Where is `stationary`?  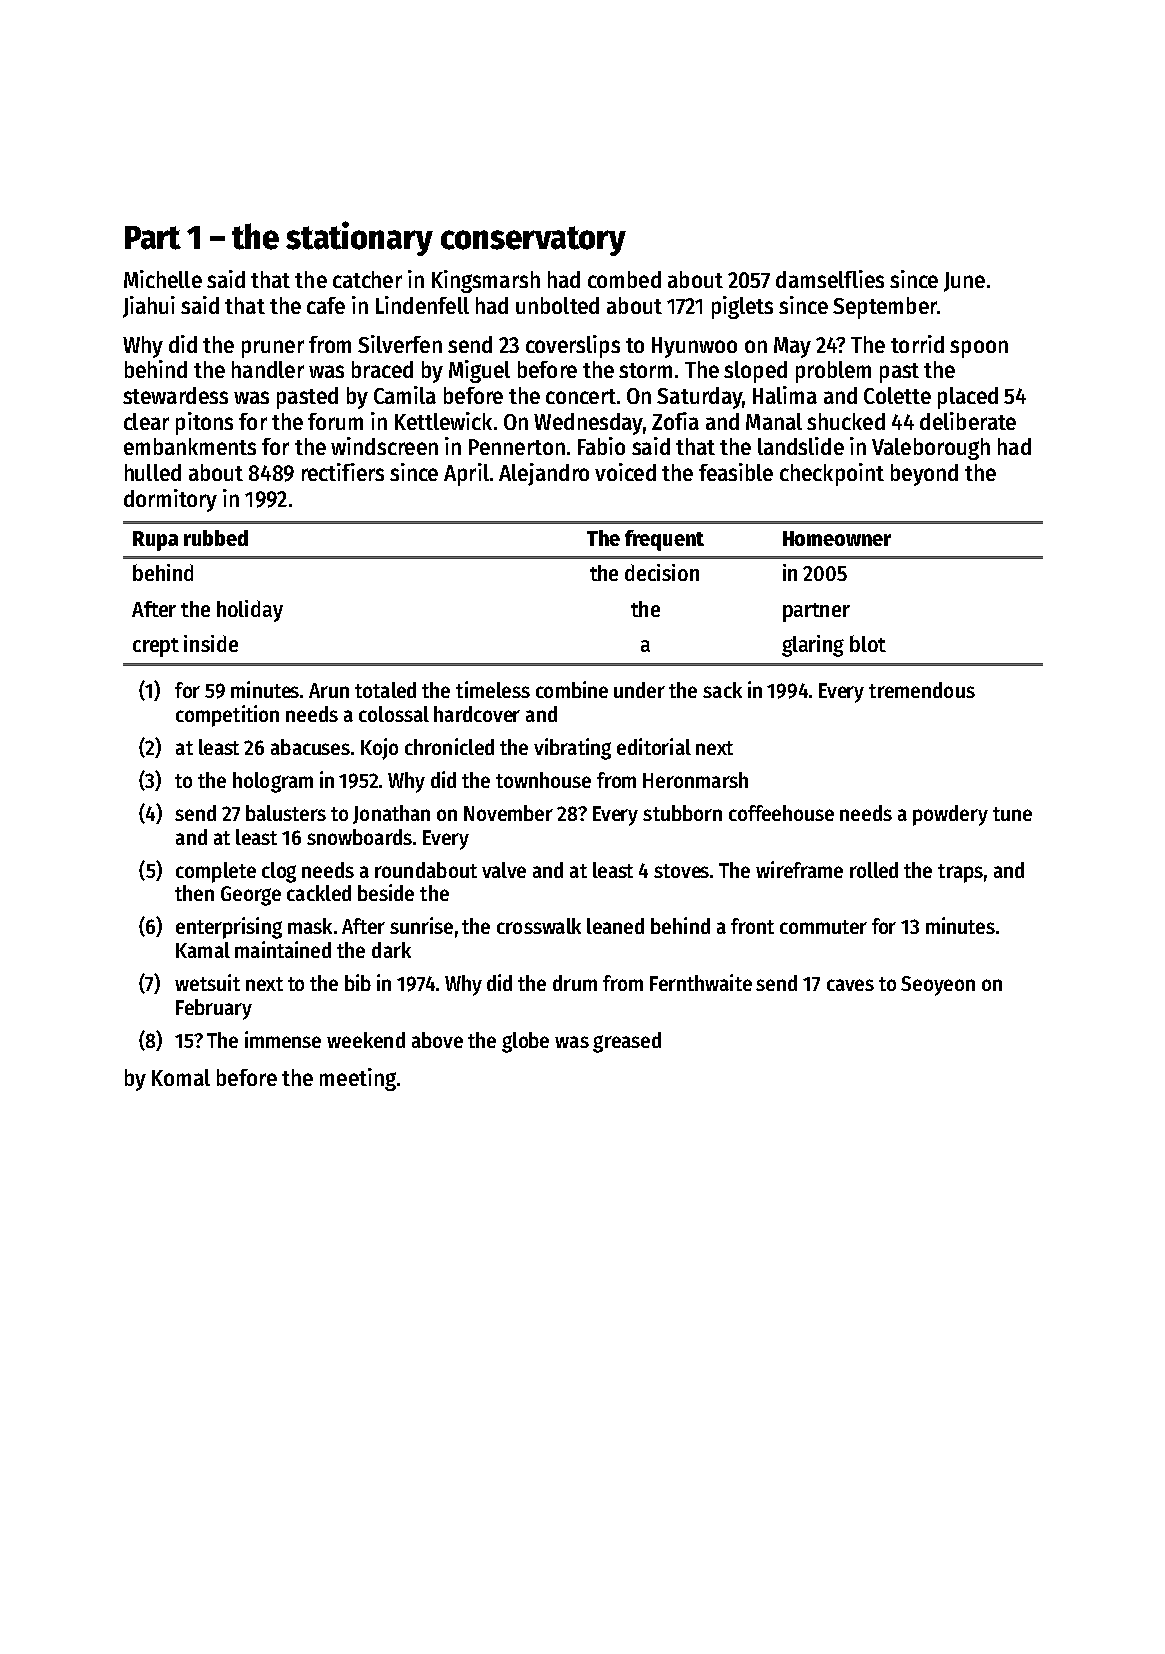
stationary is located at coordinates (359, 238).
